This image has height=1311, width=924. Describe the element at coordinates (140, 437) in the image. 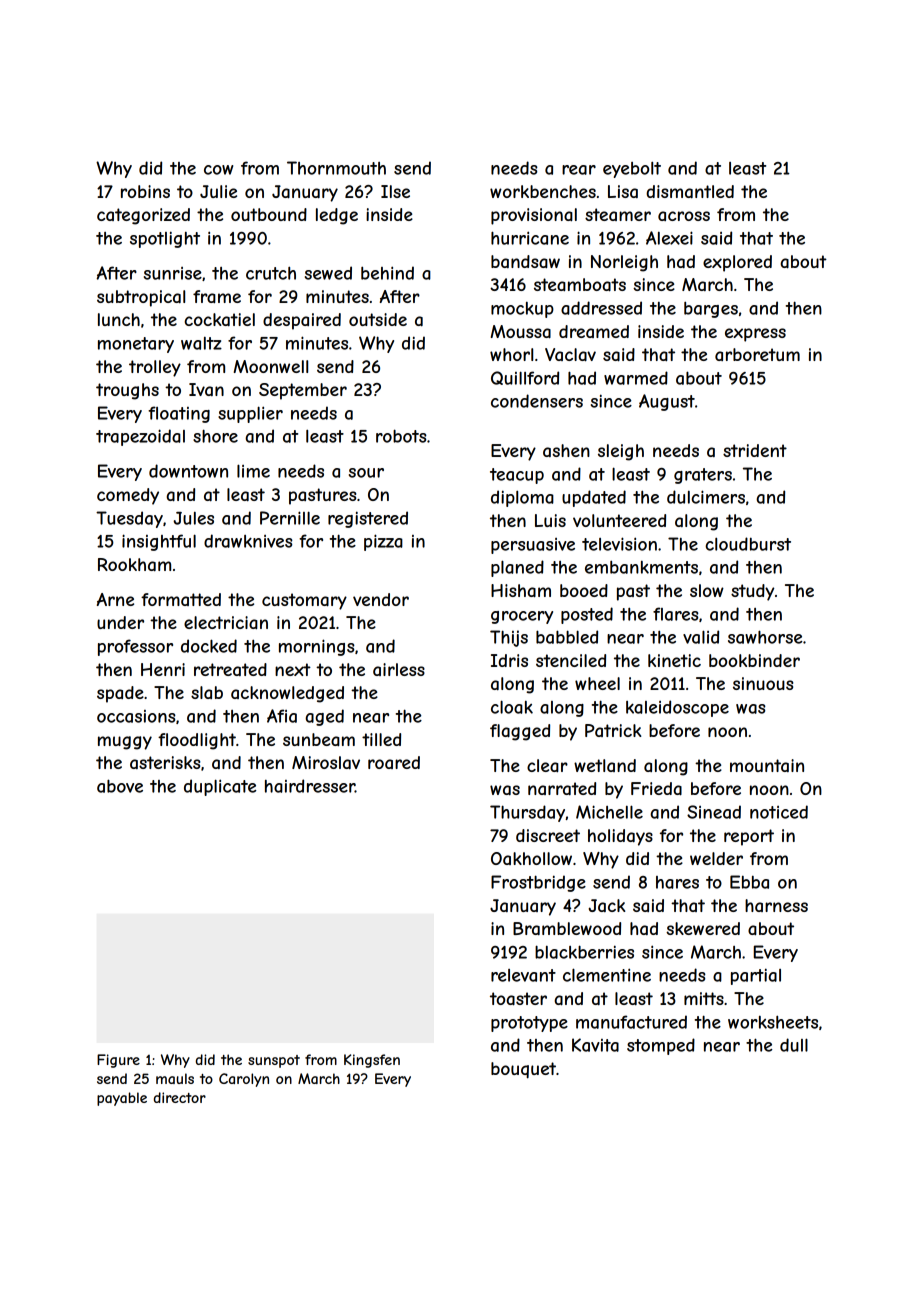

I see `trapezoidal` at that location.
